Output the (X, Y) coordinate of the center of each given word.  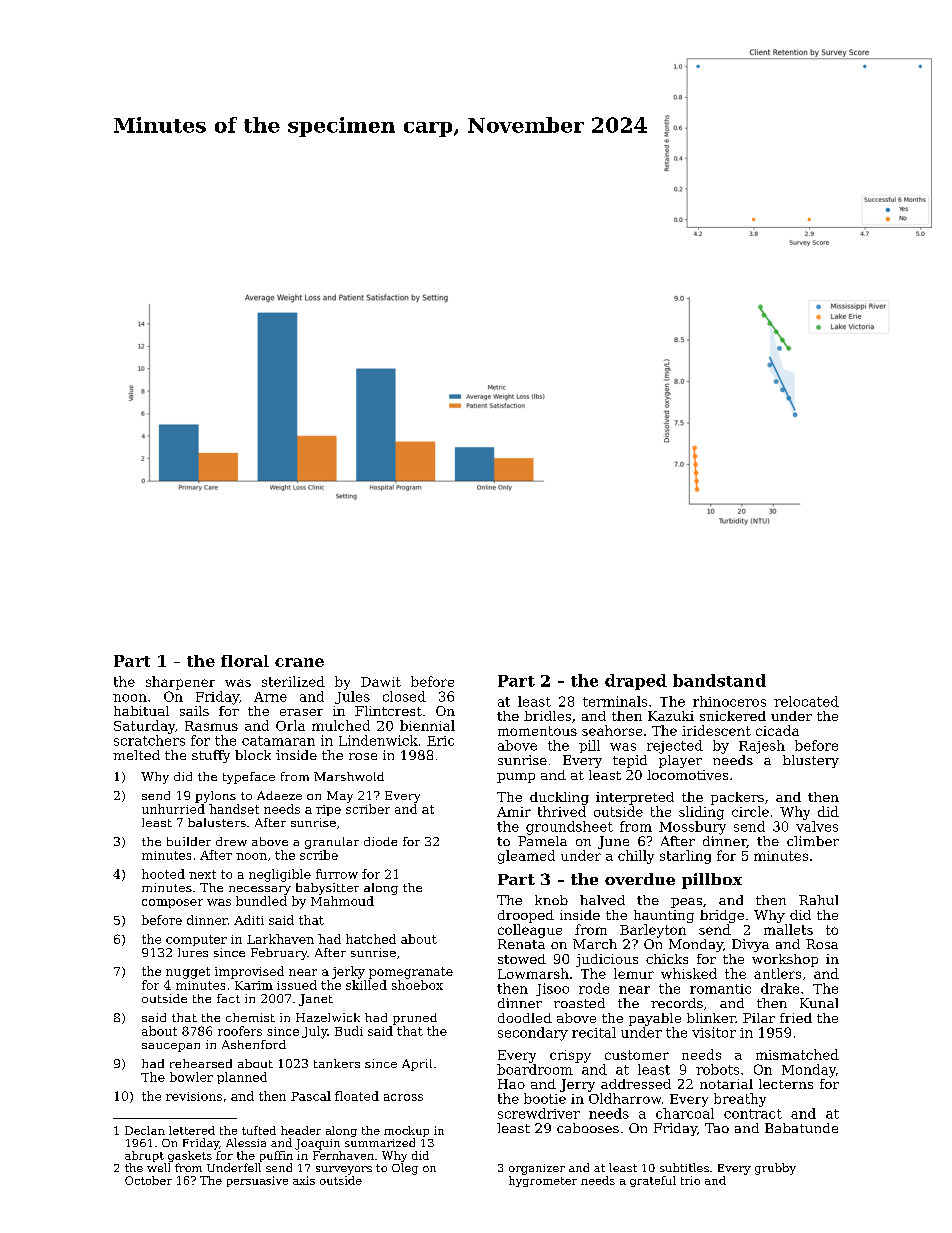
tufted (259, 1130)
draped (636, 682)
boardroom (535, 1069)
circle (750, 811)
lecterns (786, 1084)
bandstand (719, 680)
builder (189, 841)
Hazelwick (328, 1017)
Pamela (542, 841)
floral (245, 661)
